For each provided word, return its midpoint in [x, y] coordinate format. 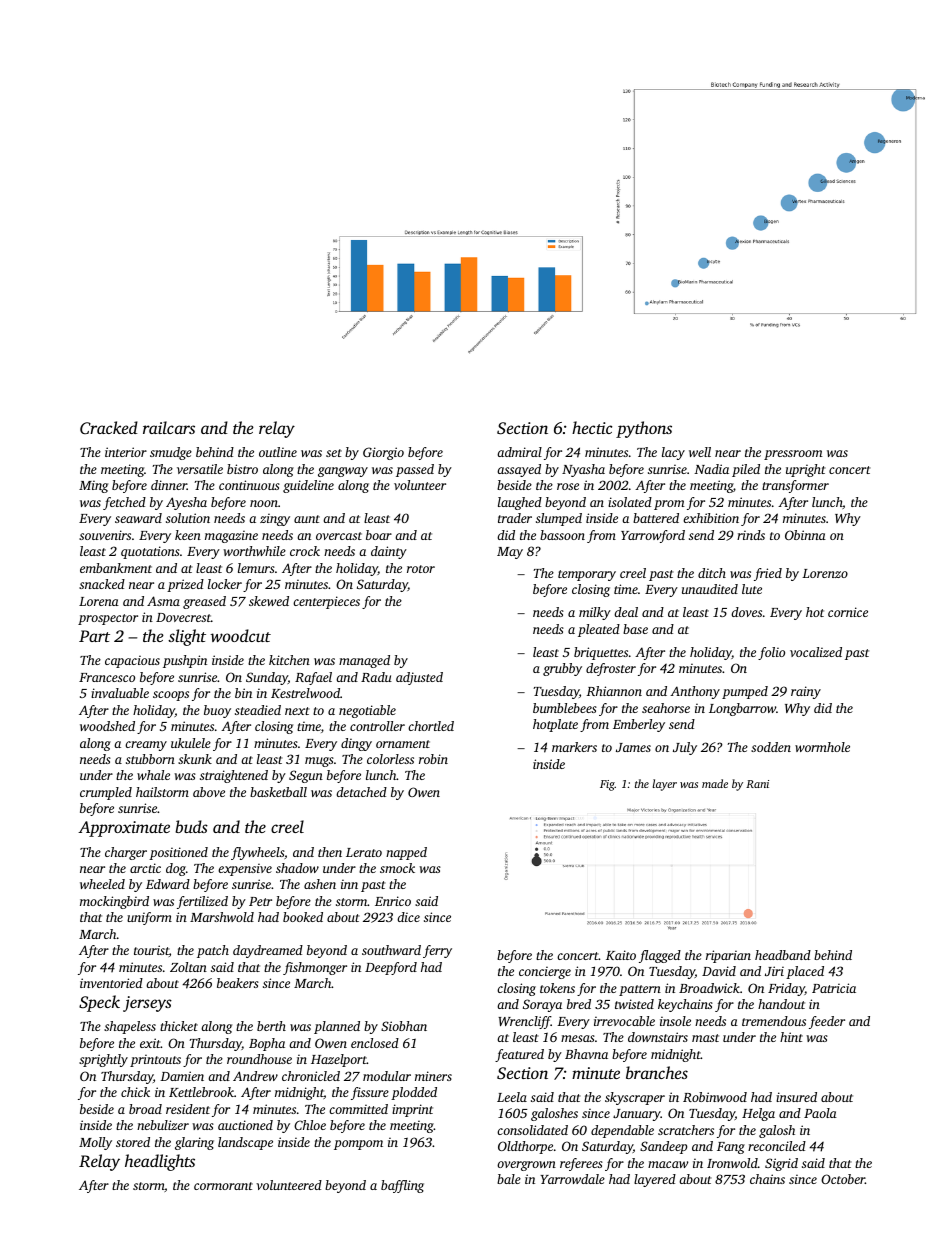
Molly [95, 1143]
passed [415, 470]
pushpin [185, 661]
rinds [751, 535]
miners [433, 1076]
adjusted [419, 678]
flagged [660, 956]
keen [188, 535]
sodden [771, 747]
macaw [668, 1164]
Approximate [124, 829]
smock [397, 868]
